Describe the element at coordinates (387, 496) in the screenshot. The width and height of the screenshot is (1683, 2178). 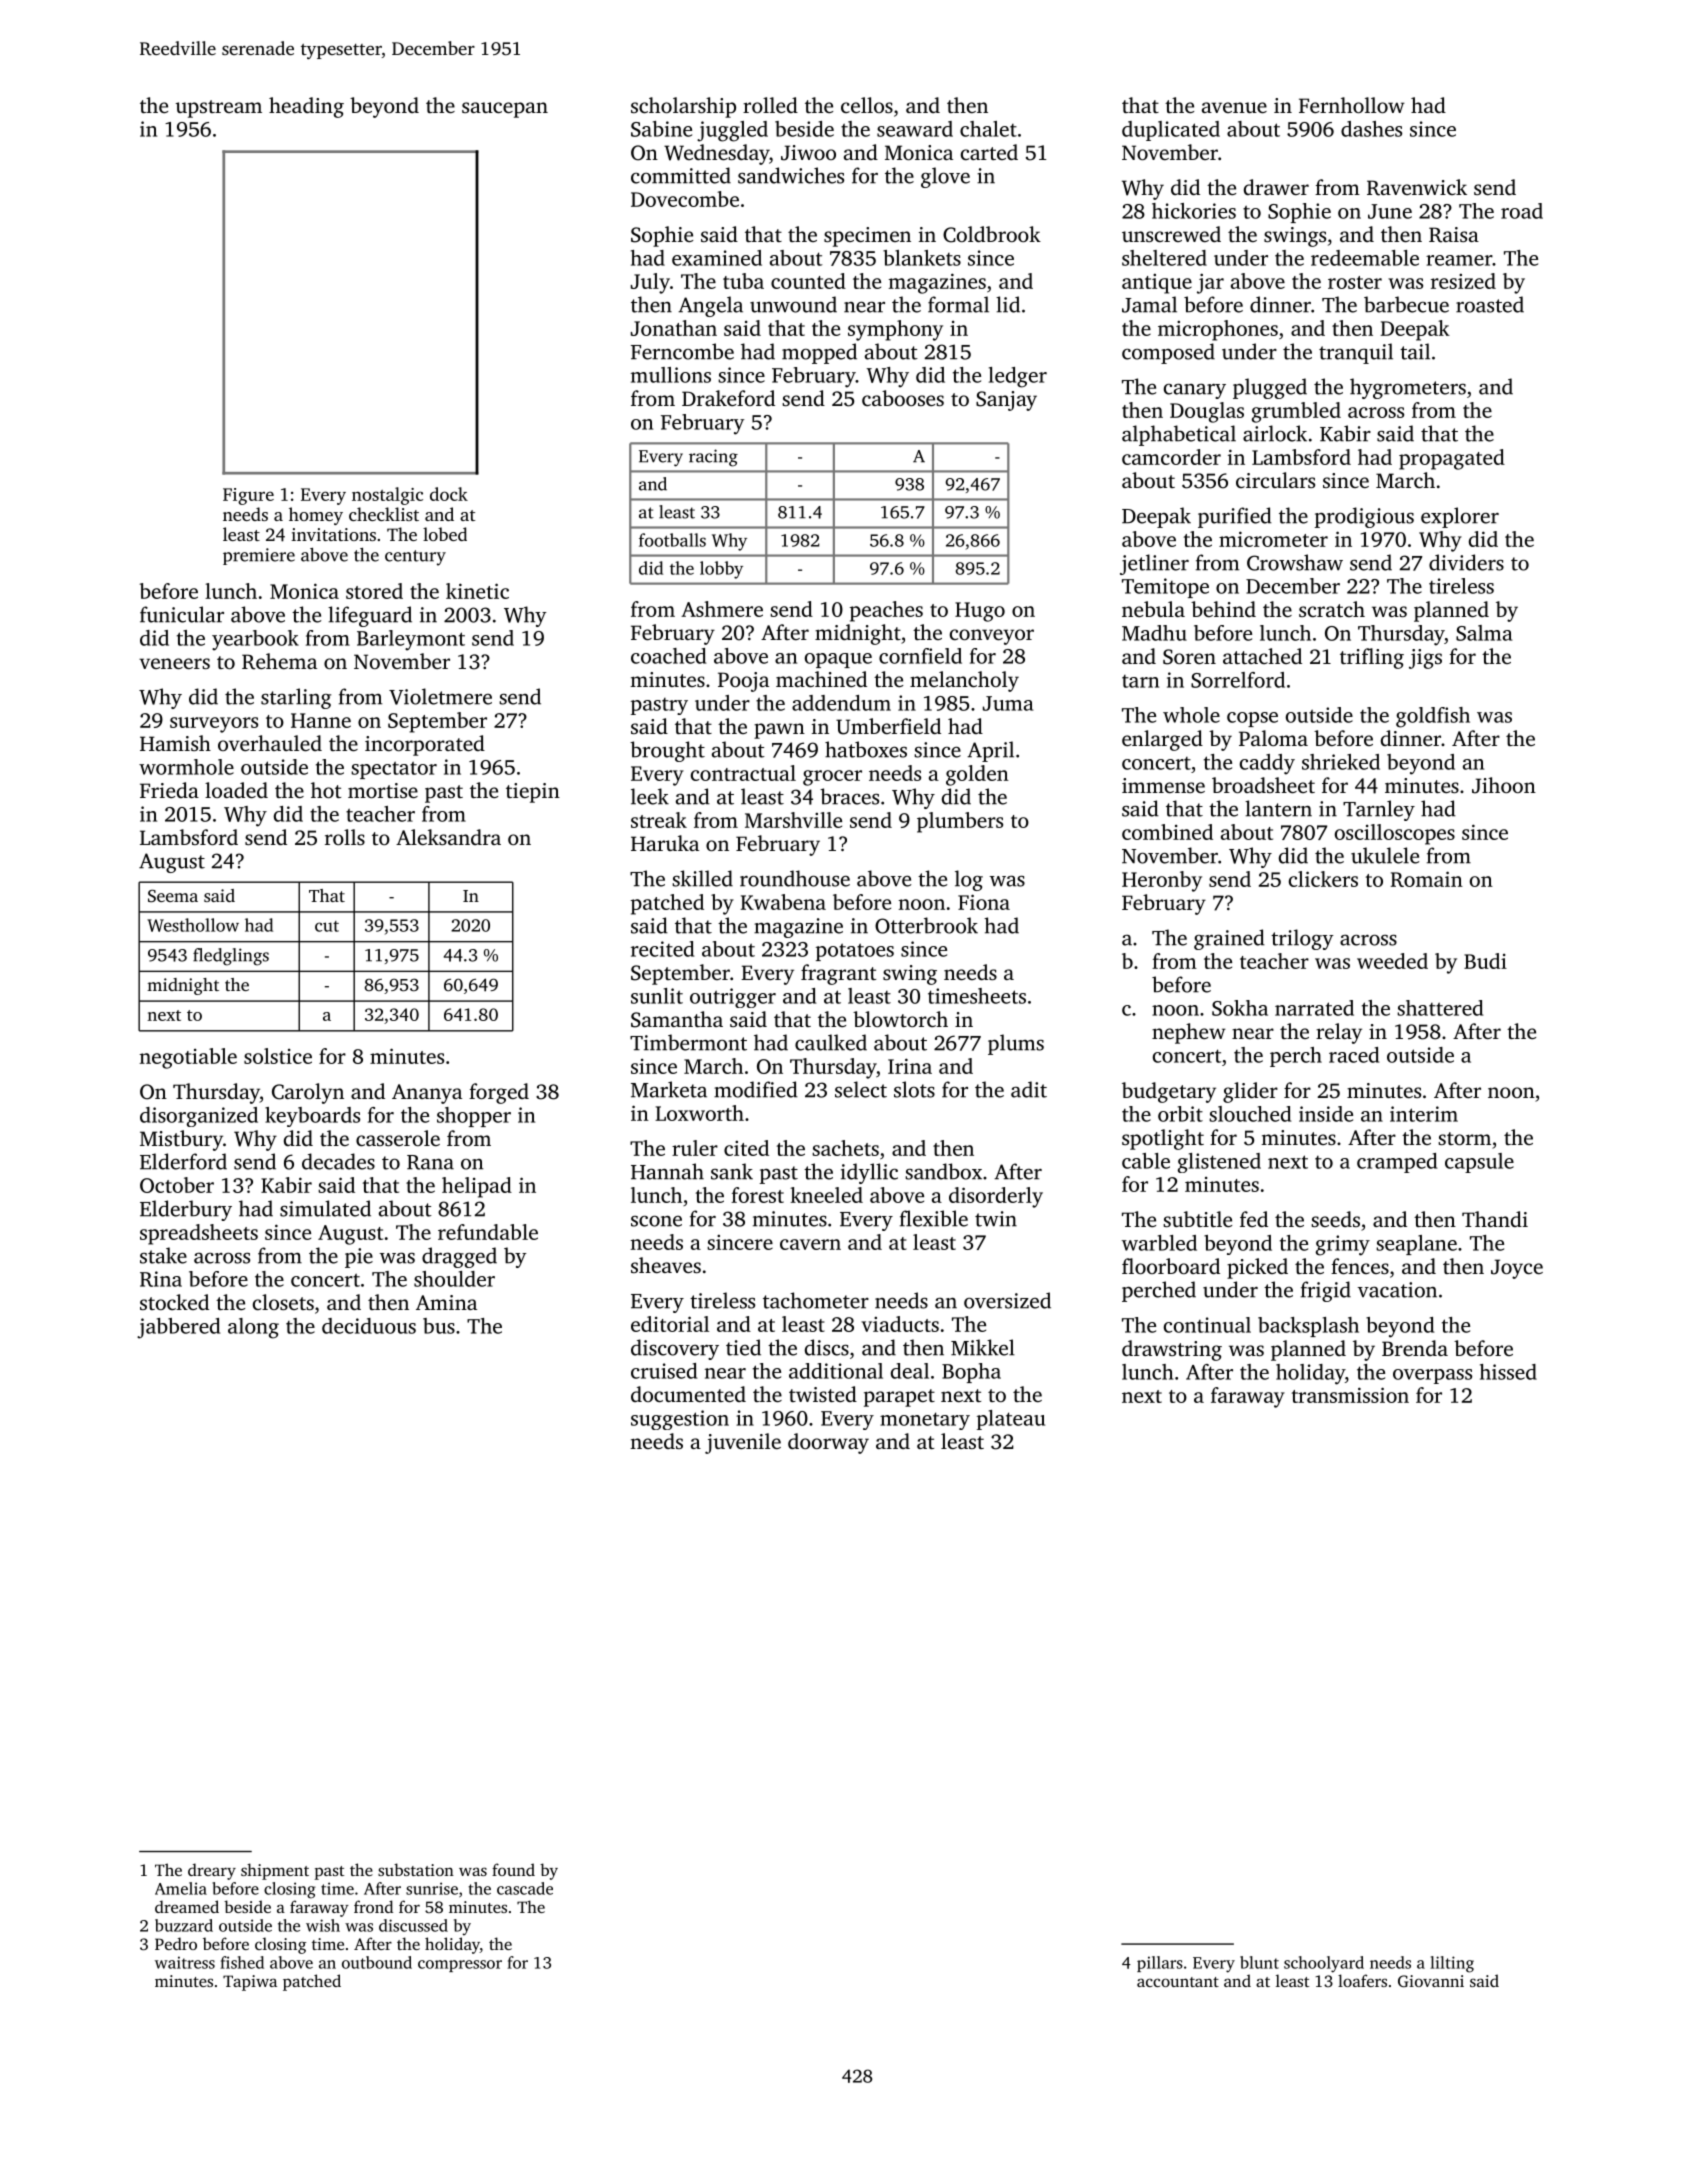
I see `nostalgic` at that location.
